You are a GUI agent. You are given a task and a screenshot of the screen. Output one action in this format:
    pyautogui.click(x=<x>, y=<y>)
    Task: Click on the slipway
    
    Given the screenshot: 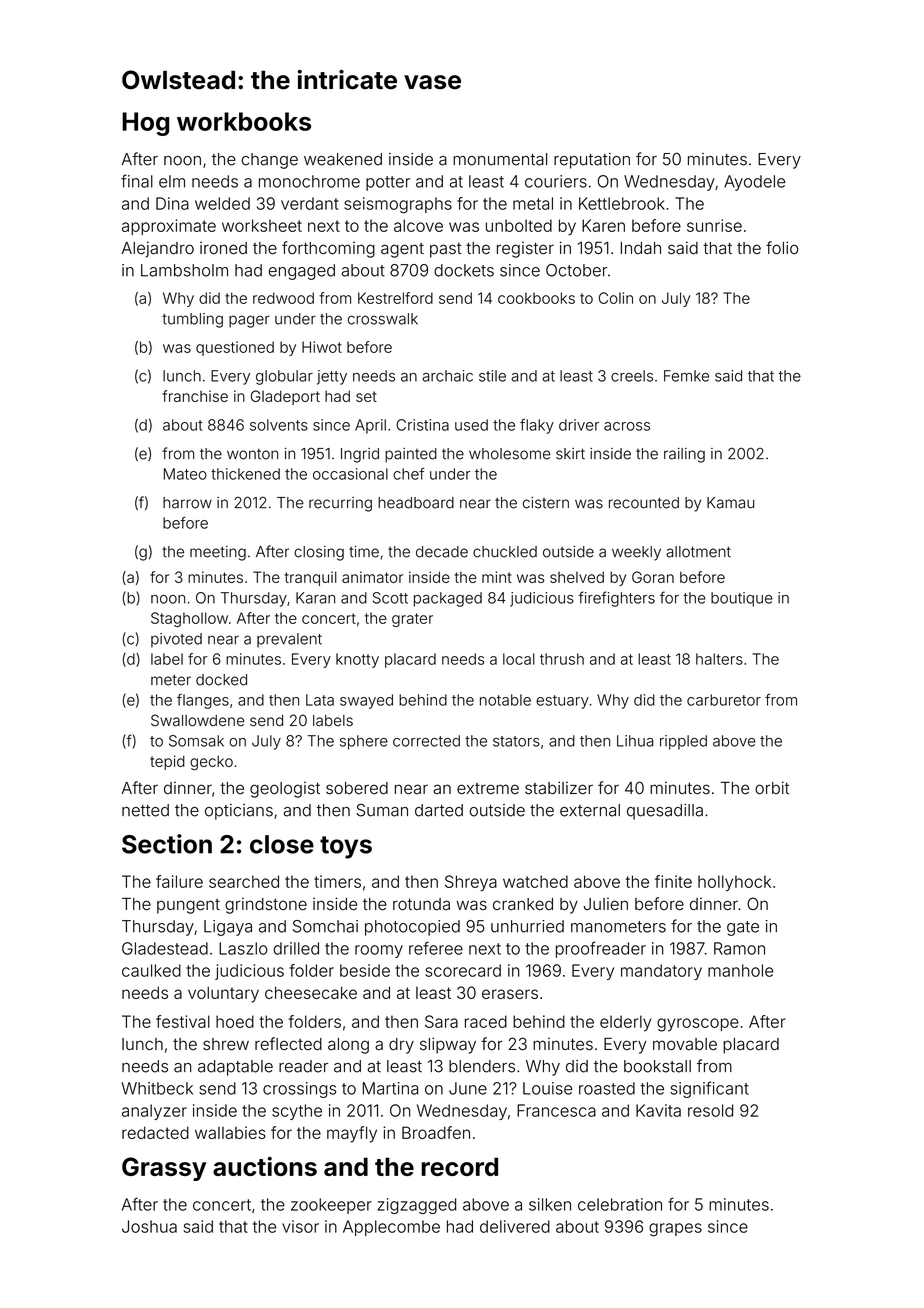 What is the action you would take?
    pyautogui.click(x=448, y=1045)
